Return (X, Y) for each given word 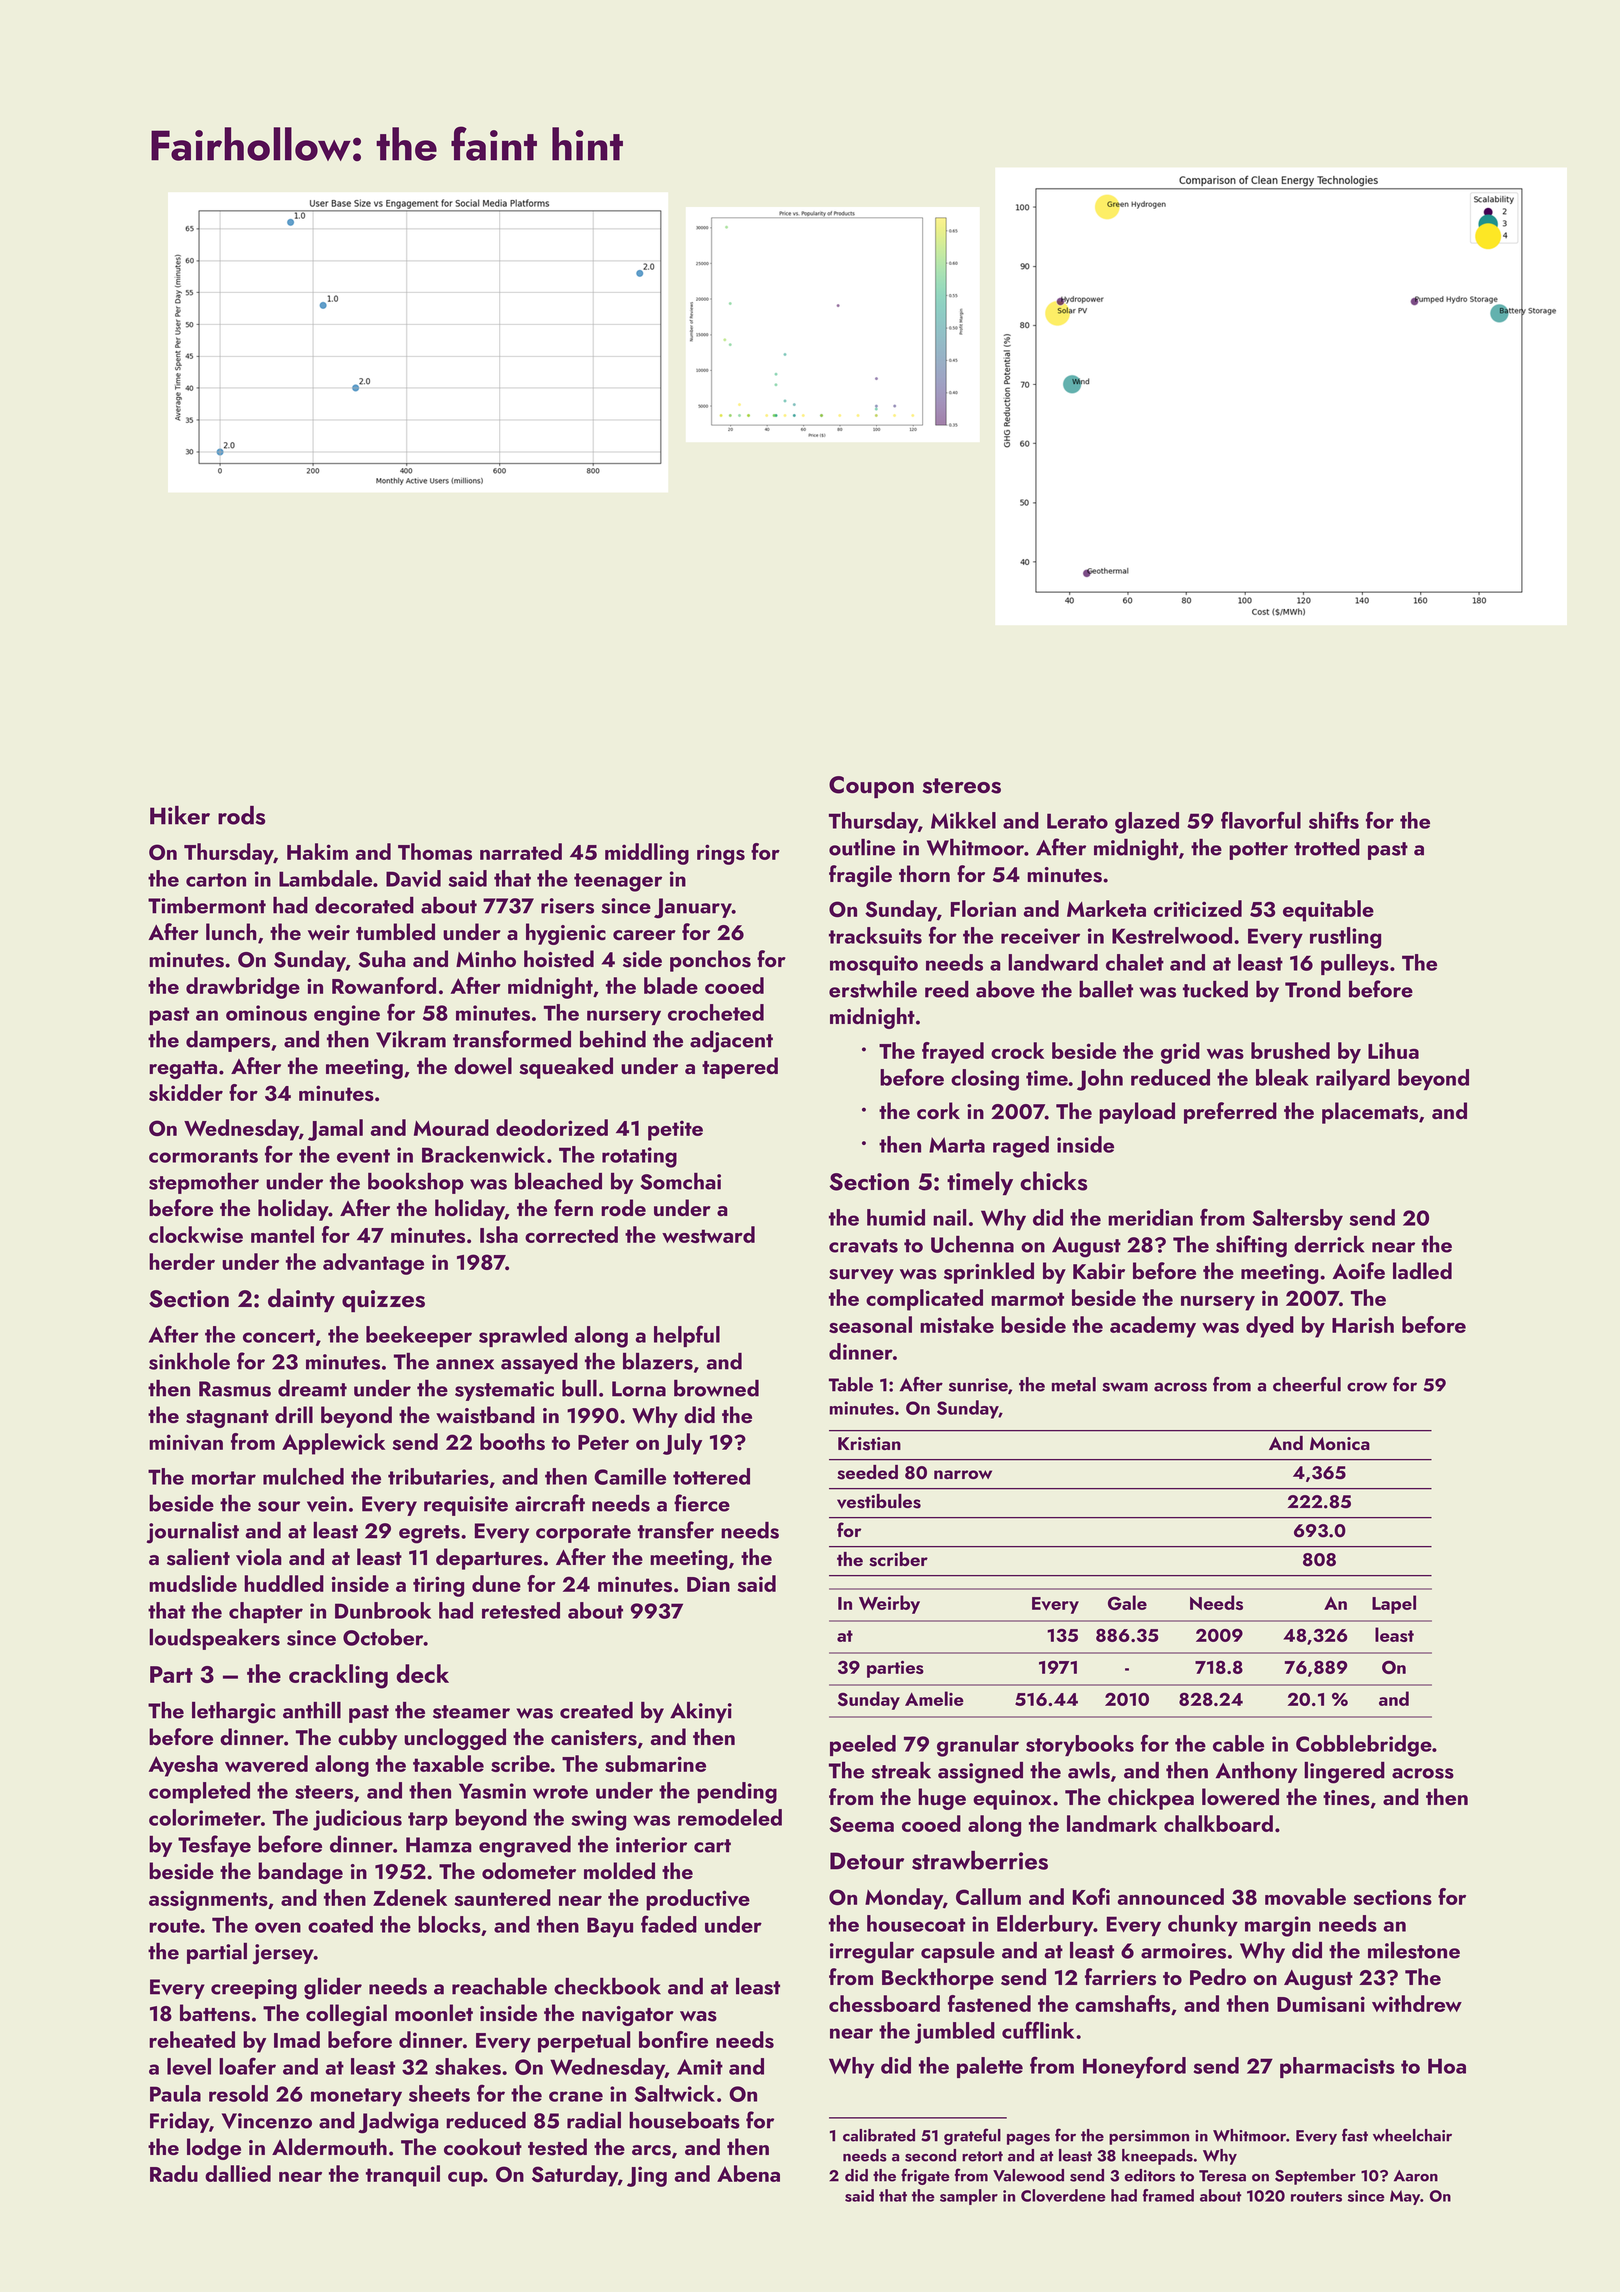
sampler (969, 2197)
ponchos (710, 961)
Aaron (1416, 2176)
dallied (238, 2173)
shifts (1334, 820)
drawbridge (243, 988)
